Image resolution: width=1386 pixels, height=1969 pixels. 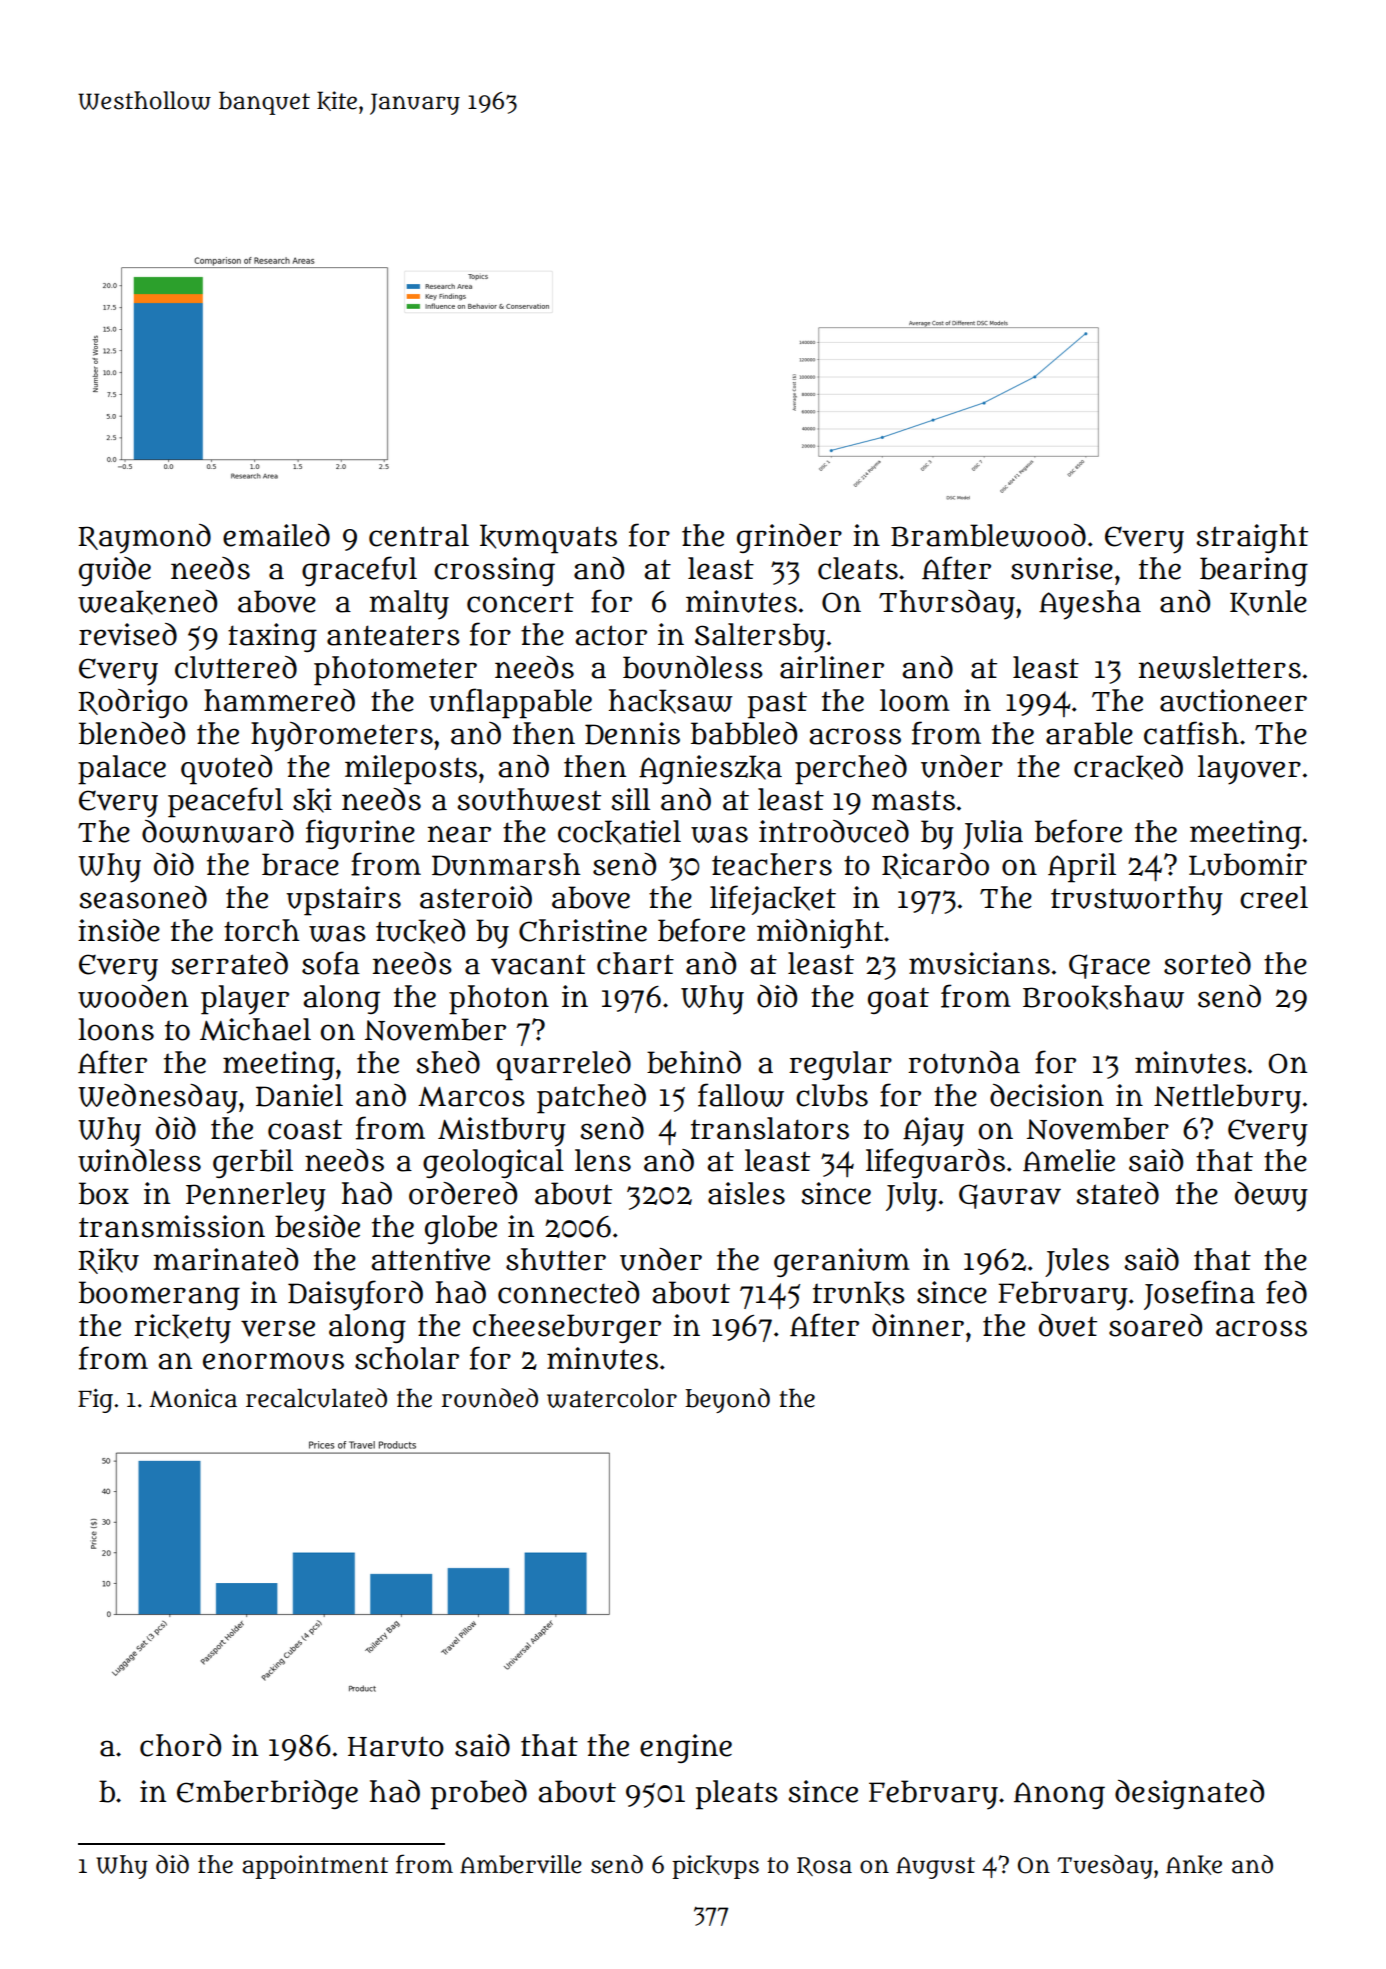 What do you see at coordinates (180, 1745) in the screenshot?
I see `chord` at bounding box center [180, 1745].
